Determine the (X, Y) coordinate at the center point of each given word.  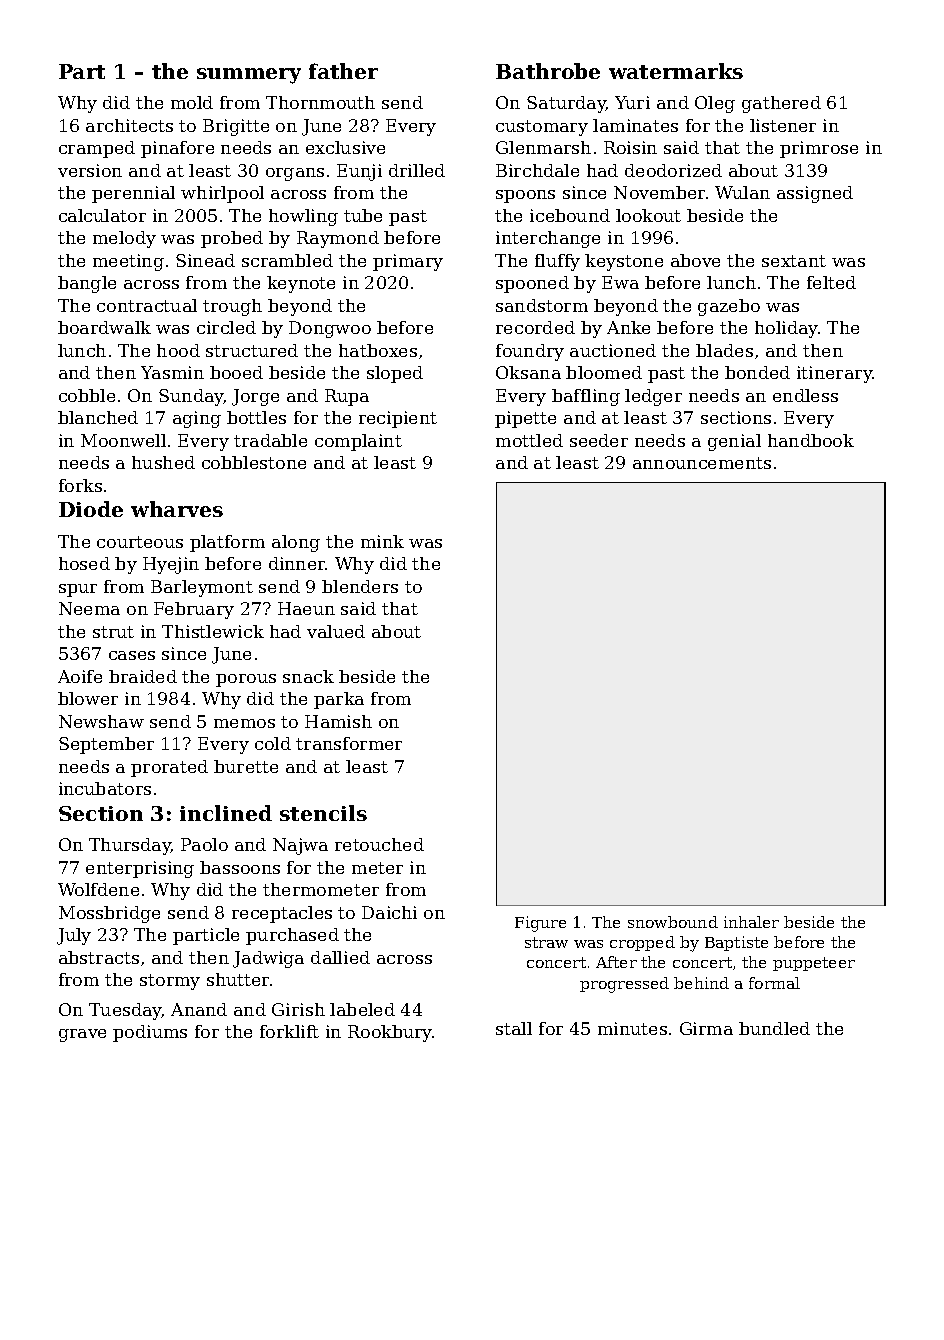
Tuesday (125, 1011)
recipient (398, 419)
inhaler (751, 922)
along (296, 543)
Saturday (566, 104)
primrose (819, 149)
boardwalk (104, 327)
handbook (811, 440)
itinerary (835, 374)
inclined (226, 813)
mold (192, 102)
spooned (532, 284)
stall (514, 1028)
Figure (540, 924)
